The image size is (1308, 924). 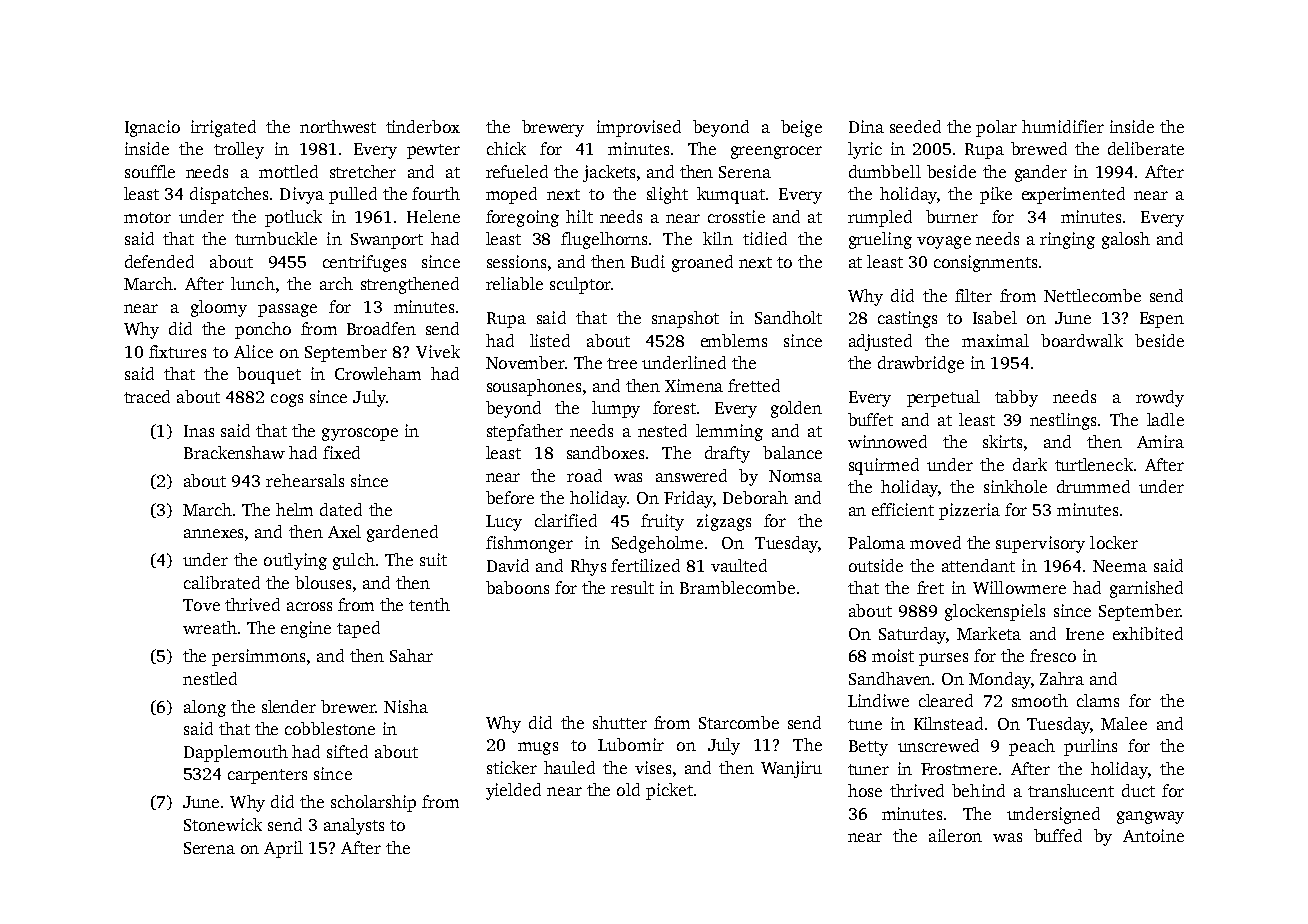 What do you see at coordinates (338, 126) in the document?
I see `northwest` at bounding box center [338, 126].
